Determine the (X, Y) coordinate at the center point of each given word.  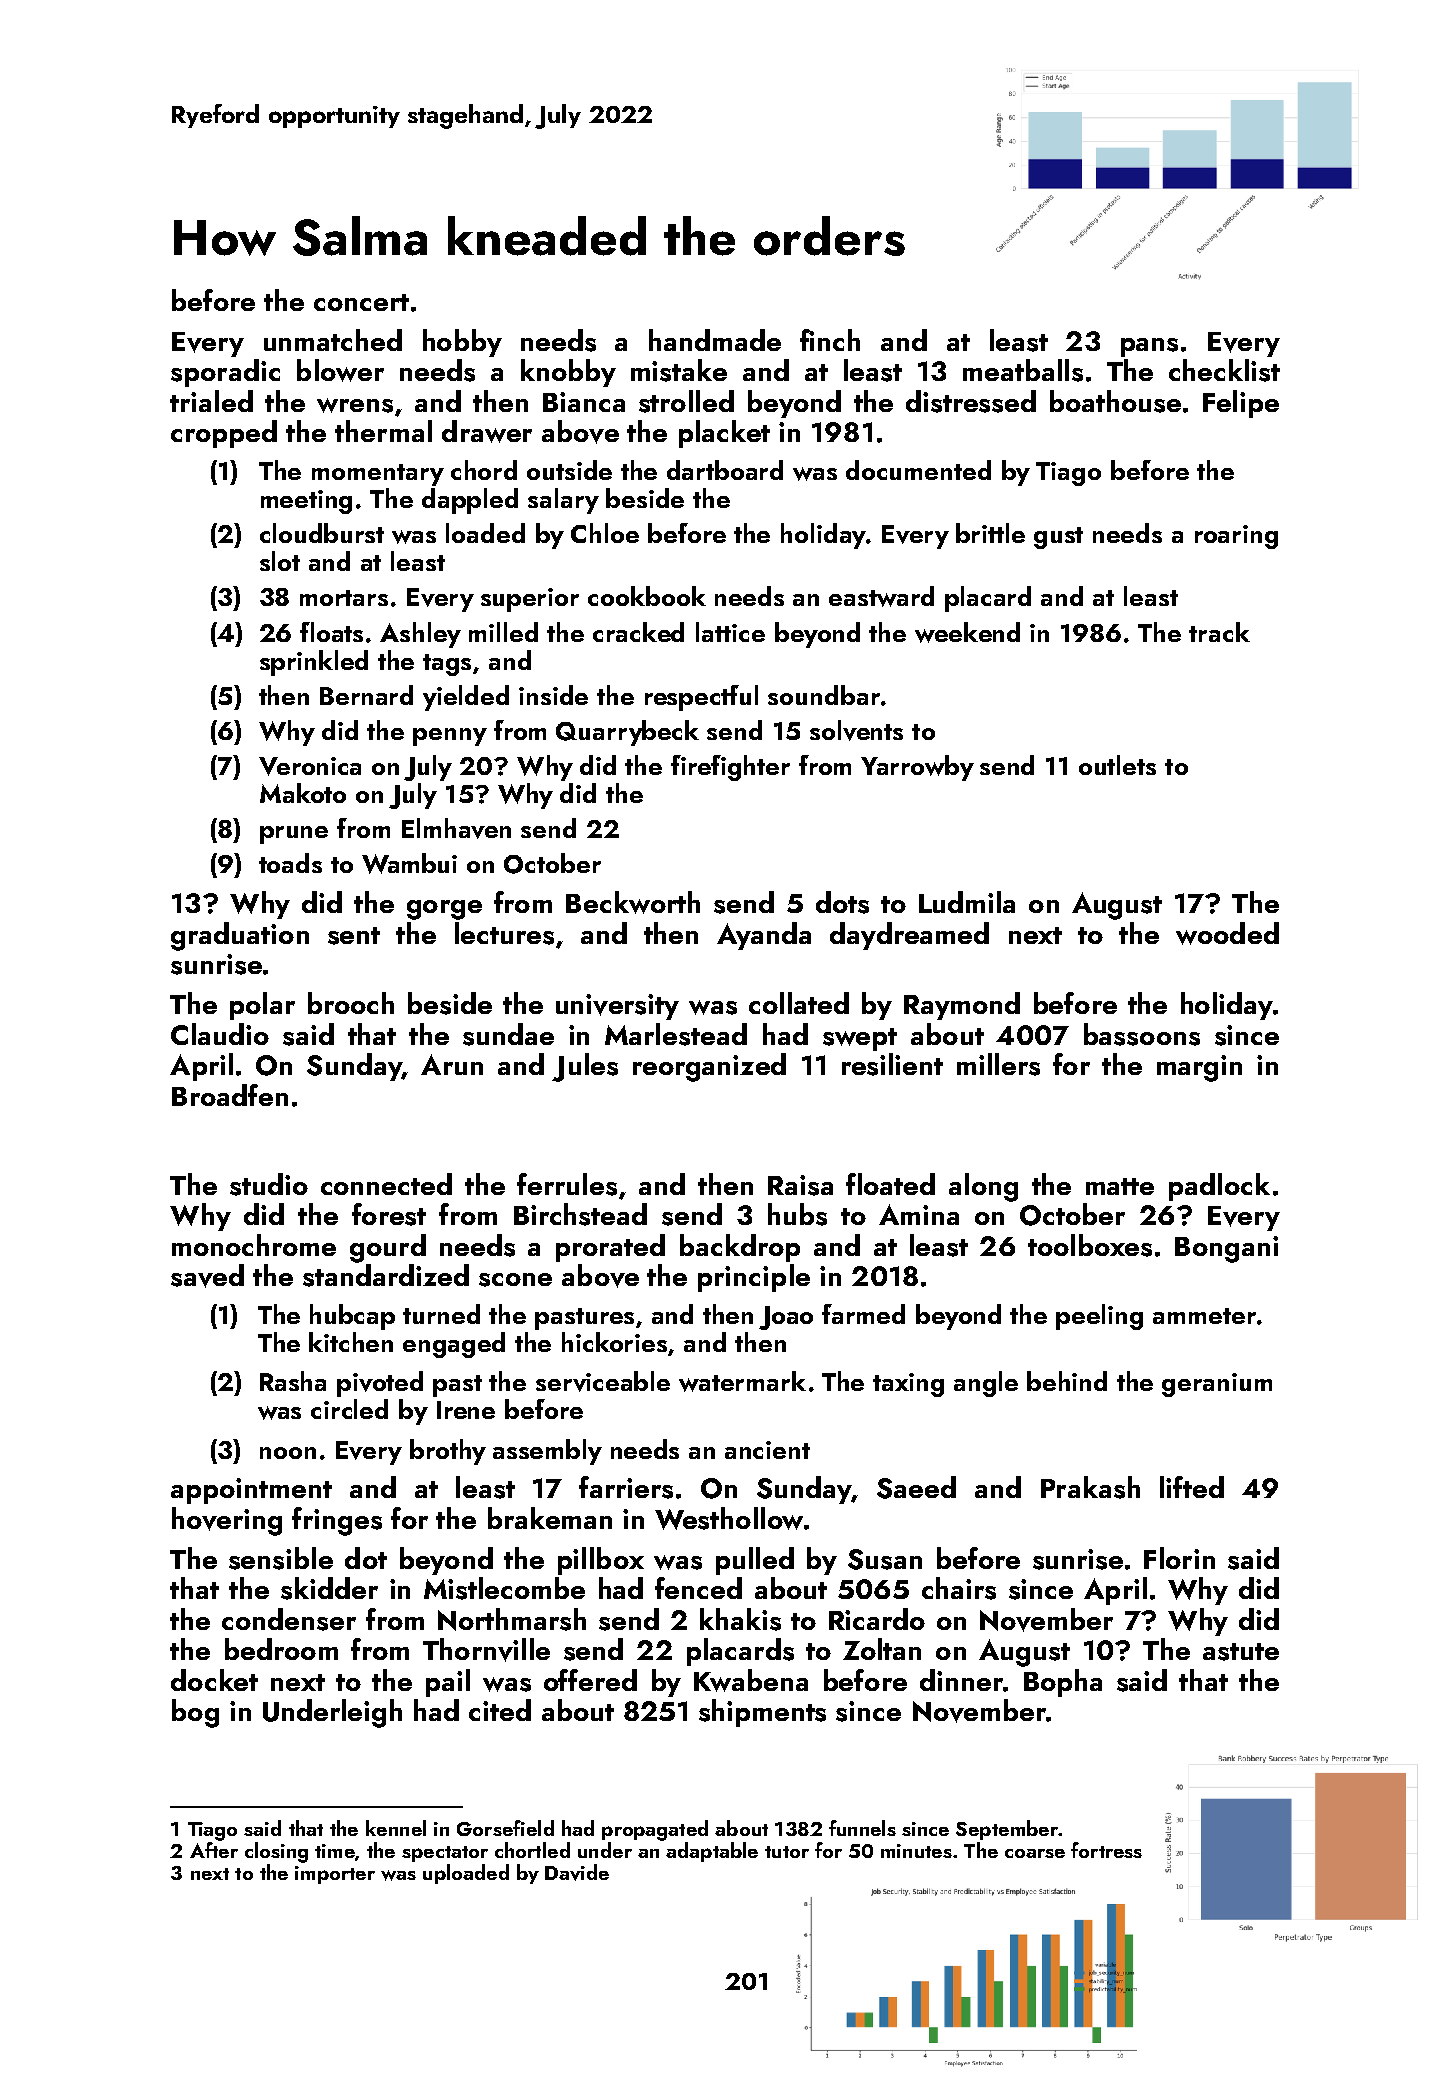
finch (830, 340)
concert (361, 302)
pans (1149, 347)
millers (998, 1064)
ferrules (567, 1184)
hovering (227, 1521)
